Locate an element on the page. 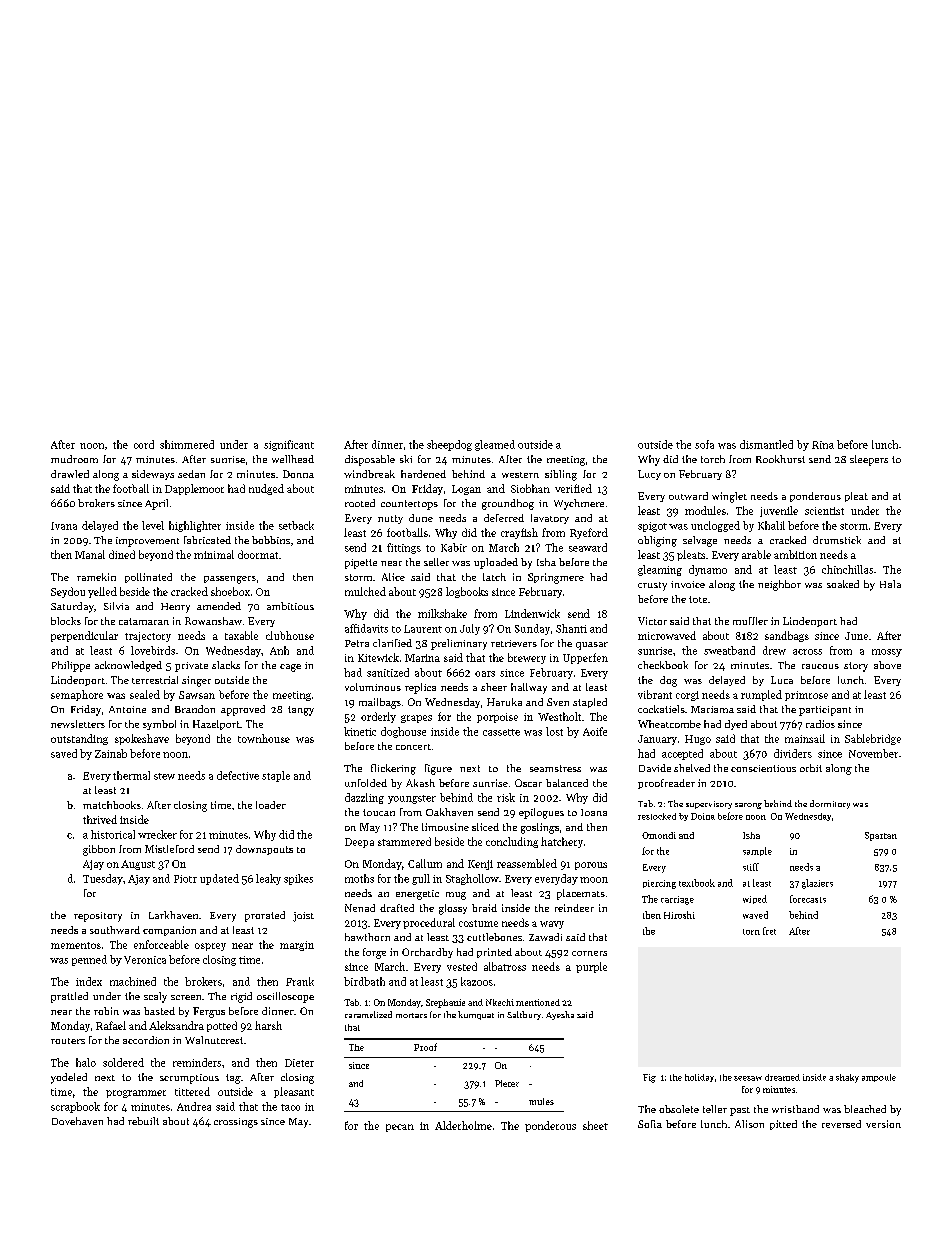 The height and width of the page is (1233, 952). mudroom is located at coordinates (74, 459).
